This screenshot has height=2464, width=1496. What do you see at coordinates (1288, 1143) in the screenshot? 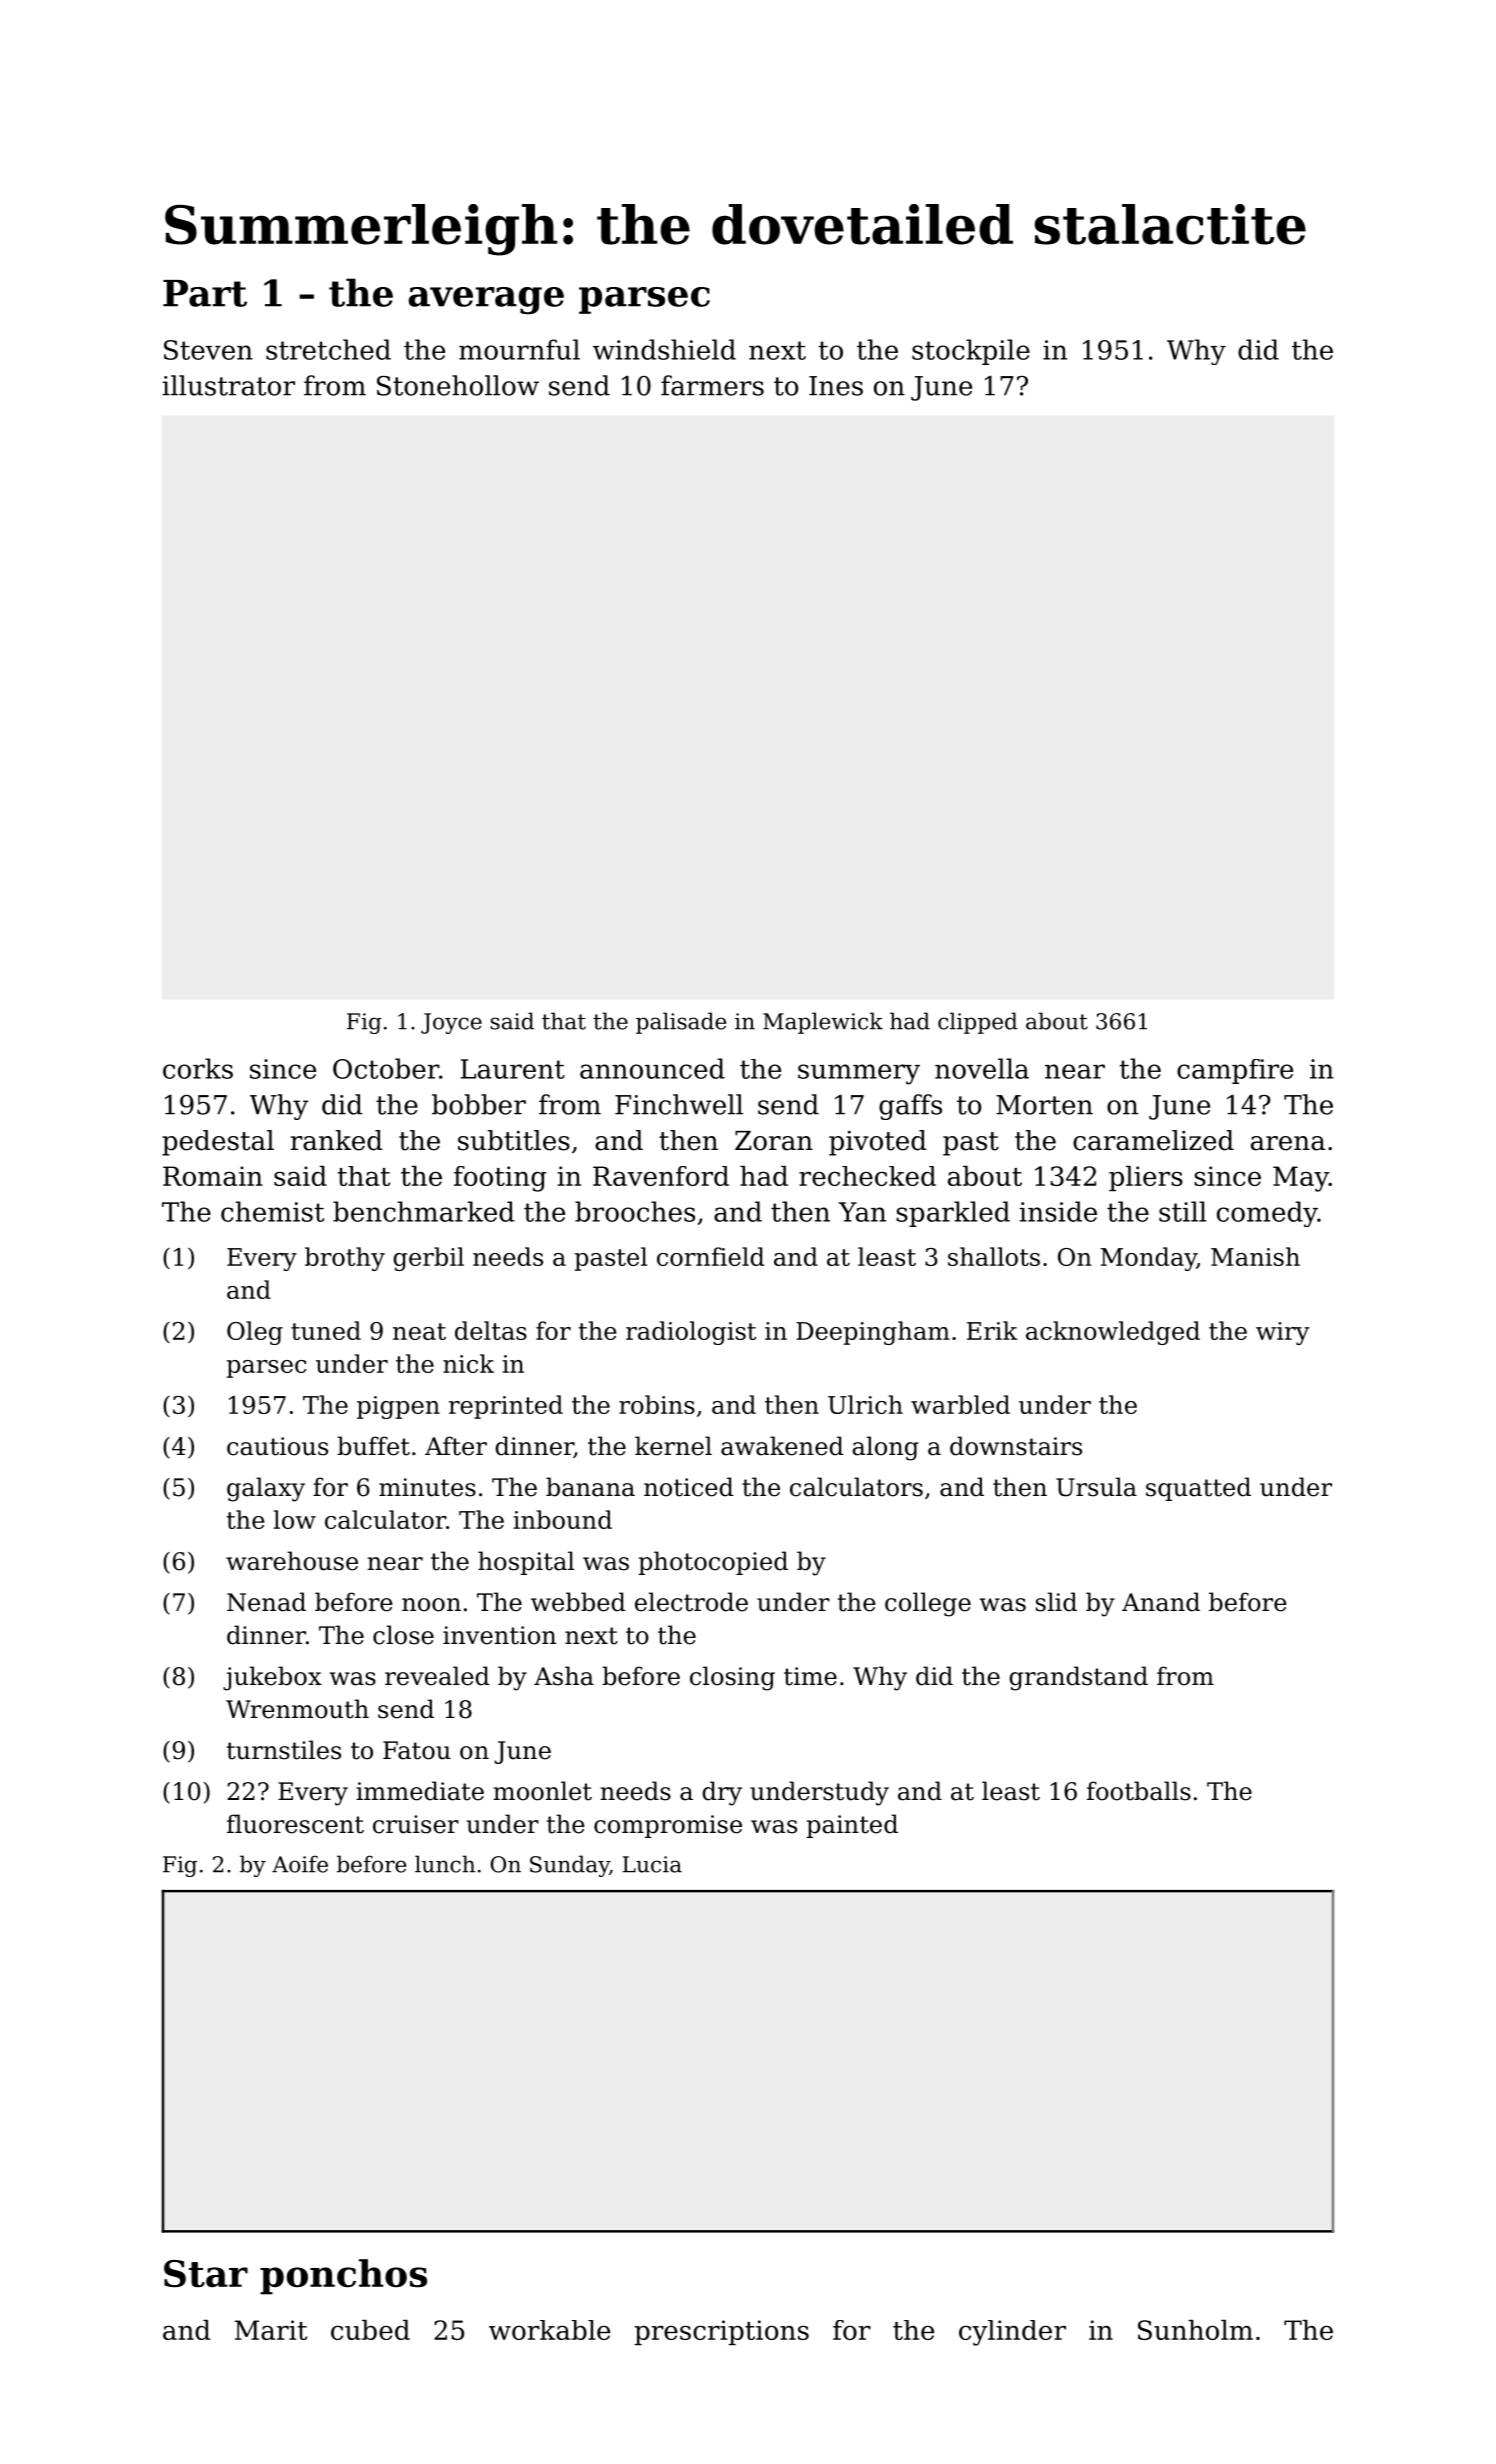
I see `arena` at bounding box center [1288, 1143].
